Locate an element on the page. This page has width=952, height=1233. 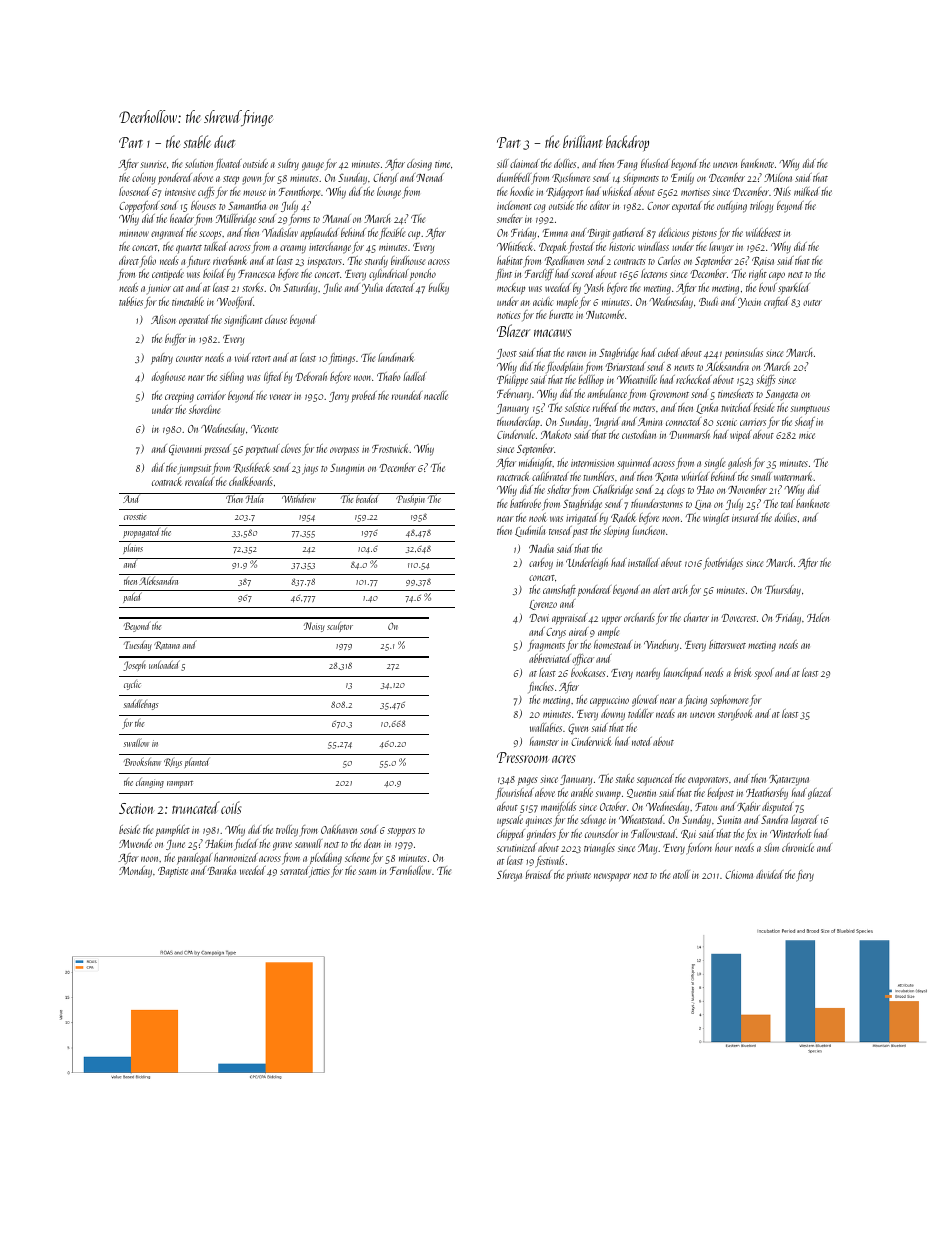
quartet is located at coordinates (189, 249).
